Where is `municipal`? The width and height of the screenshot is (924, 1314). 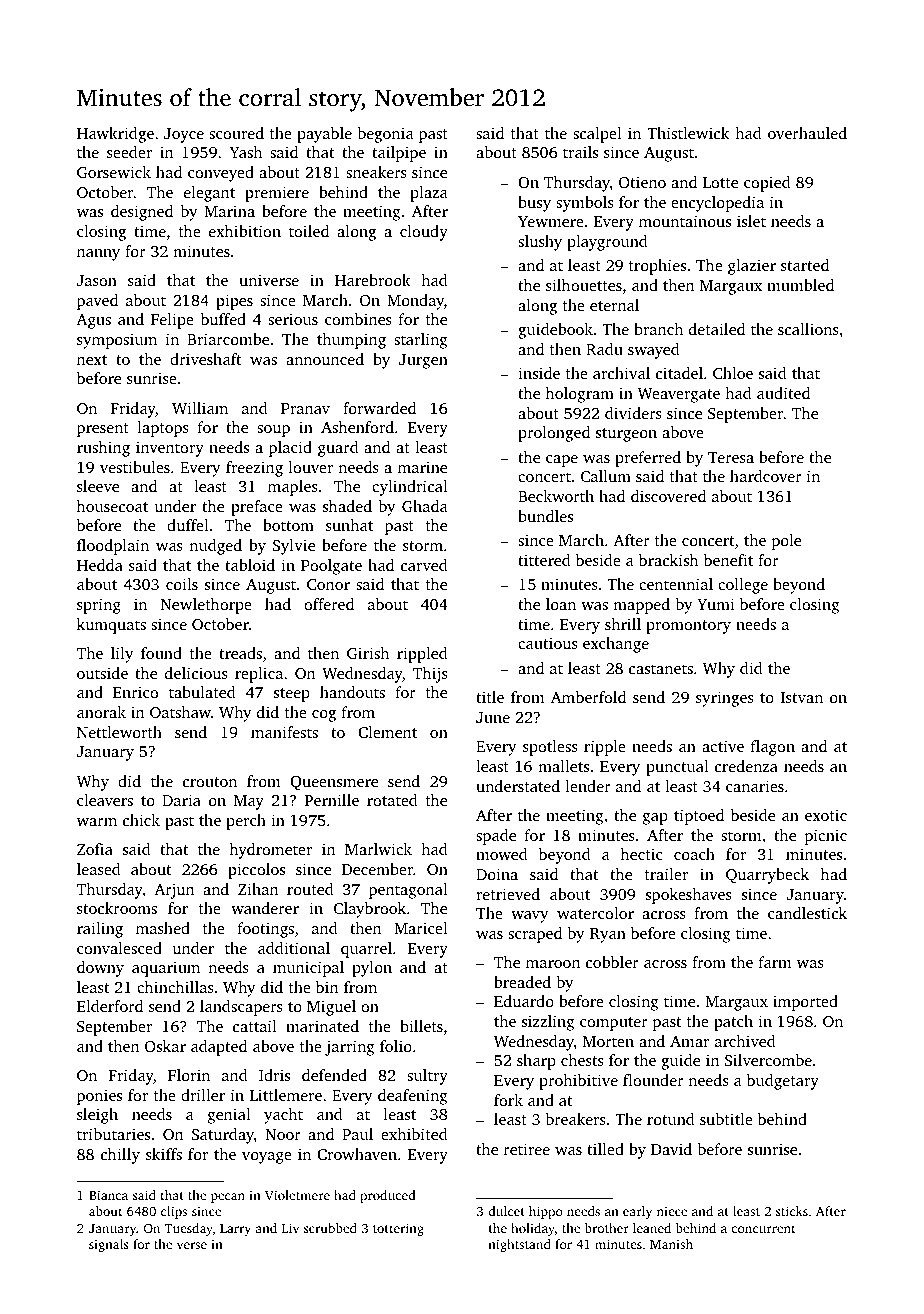
municipal is located at coordinates (308, 969).
